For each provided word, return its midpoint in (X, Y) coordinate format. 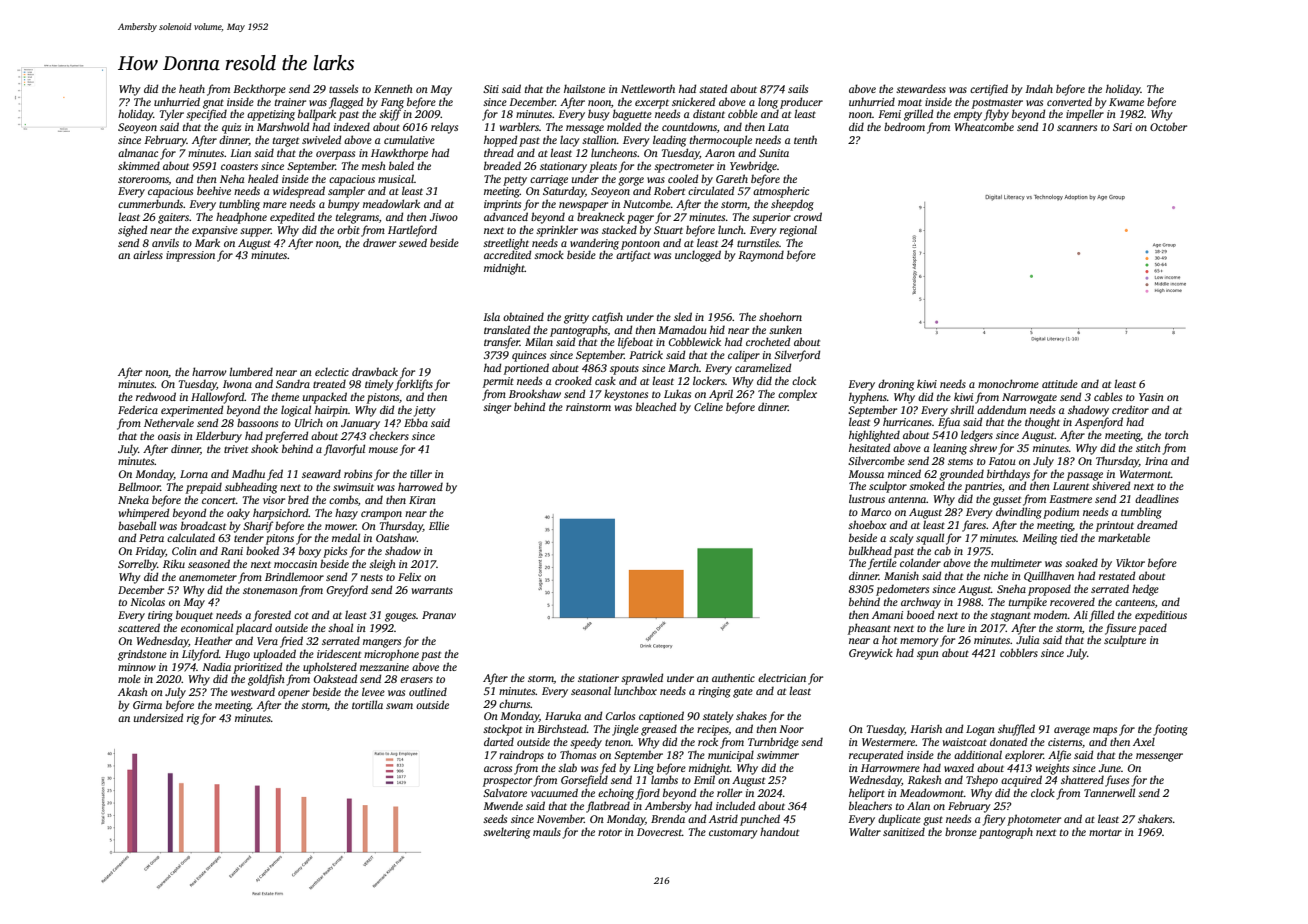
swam (399, 706)
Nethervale (169, 422)
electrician (782, 677)
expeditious (1161, 616)
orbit (348, 229)
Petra (151, 538)
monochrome (1008, 383)
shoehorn (780, 316)
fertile (882, 564)
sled (683, 316)
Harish (926, 728)
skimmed (139, 165)
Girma (147, 705)
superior (771, 218)
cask (605, 380)
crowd (808, 216)
